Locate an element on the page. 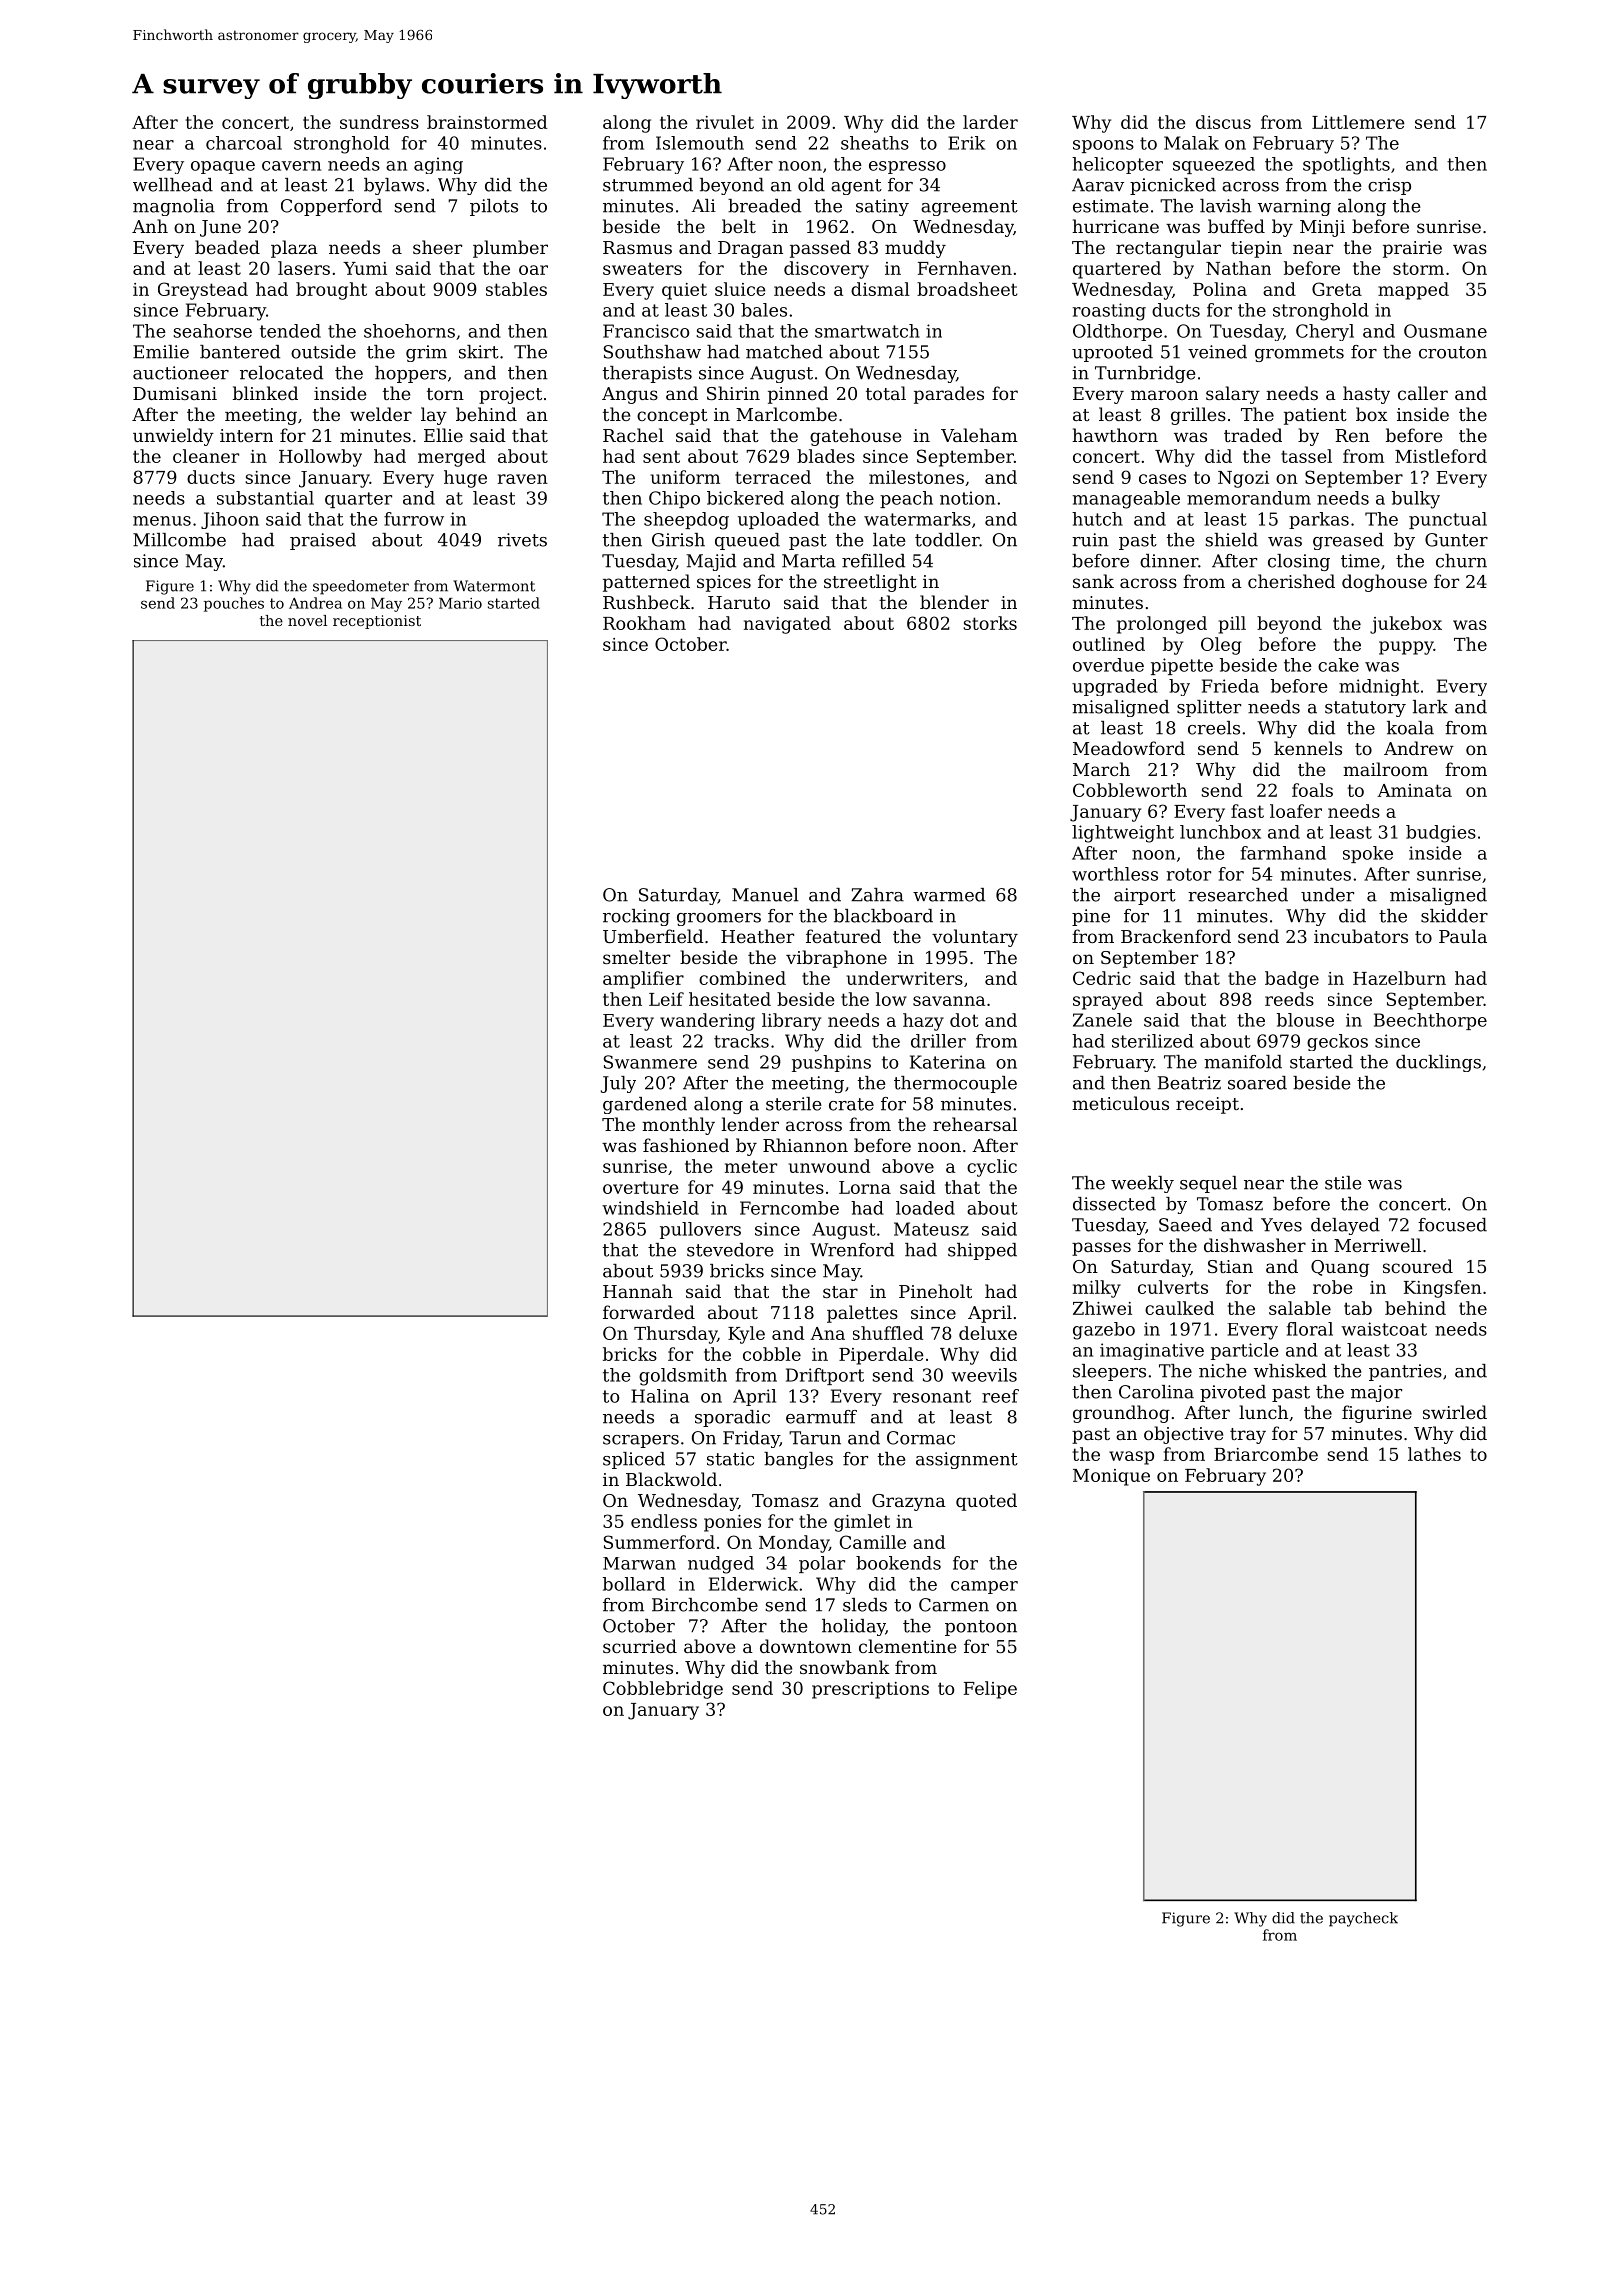 The image size is (1620, 2292). scurried is located at coordinates (640, 1646).
